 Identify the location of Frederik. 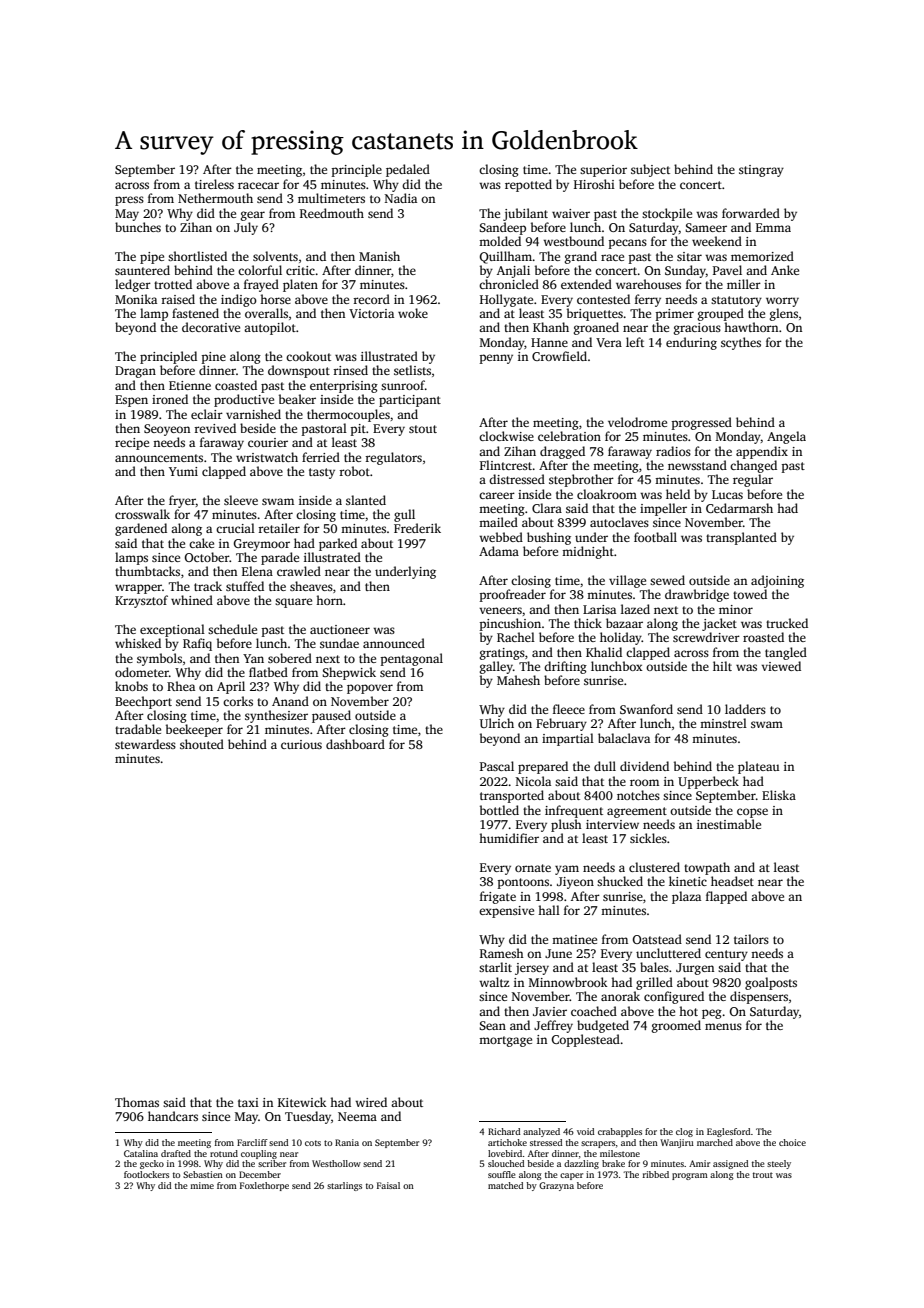
(417, 528).
